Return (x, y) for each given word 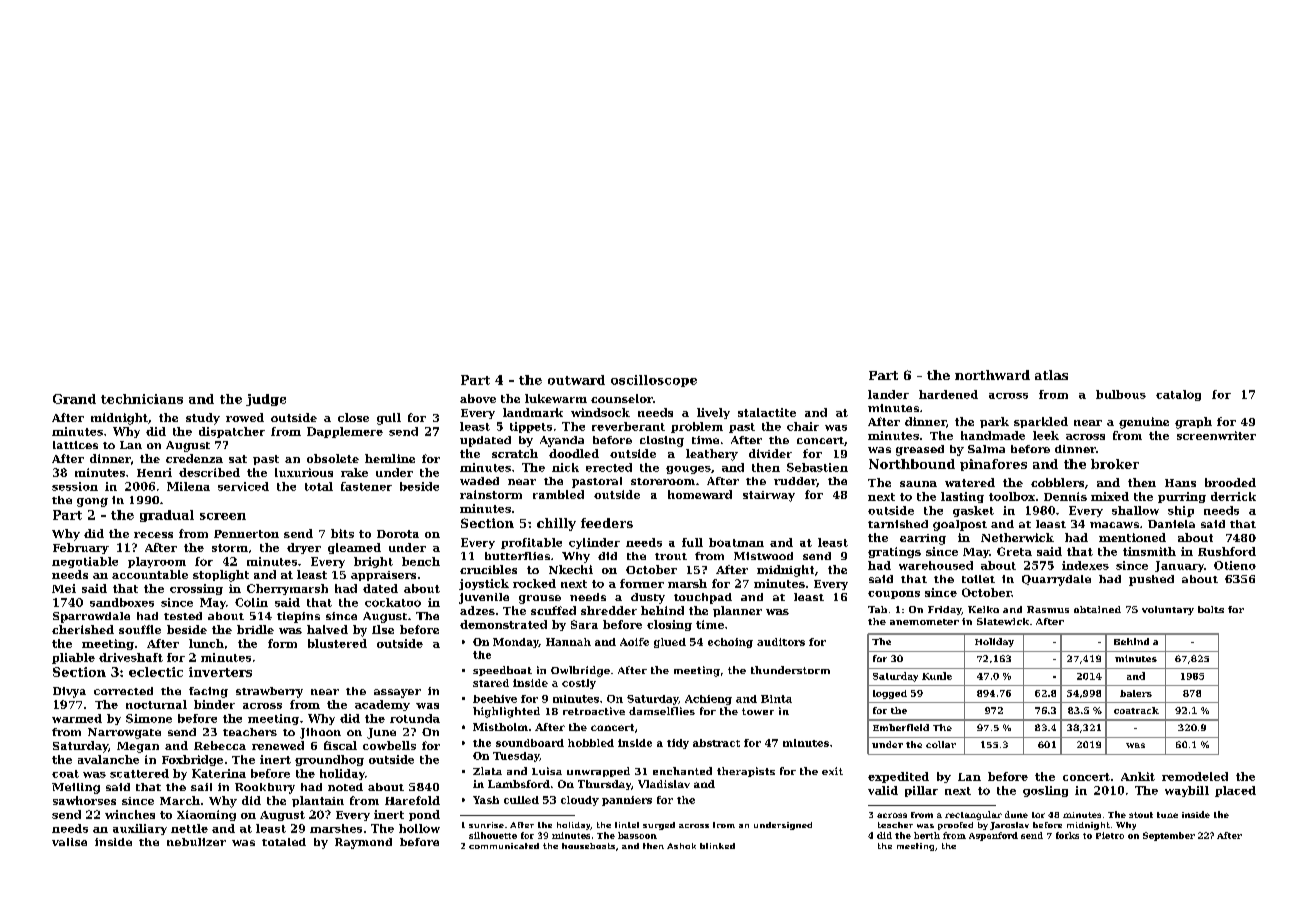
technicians (142, 399)
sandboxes (122, 602)
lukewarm (556, 398)
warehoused (936, 565)
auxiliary (140, 829)
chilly (556, 524)
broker (1115, 464)
